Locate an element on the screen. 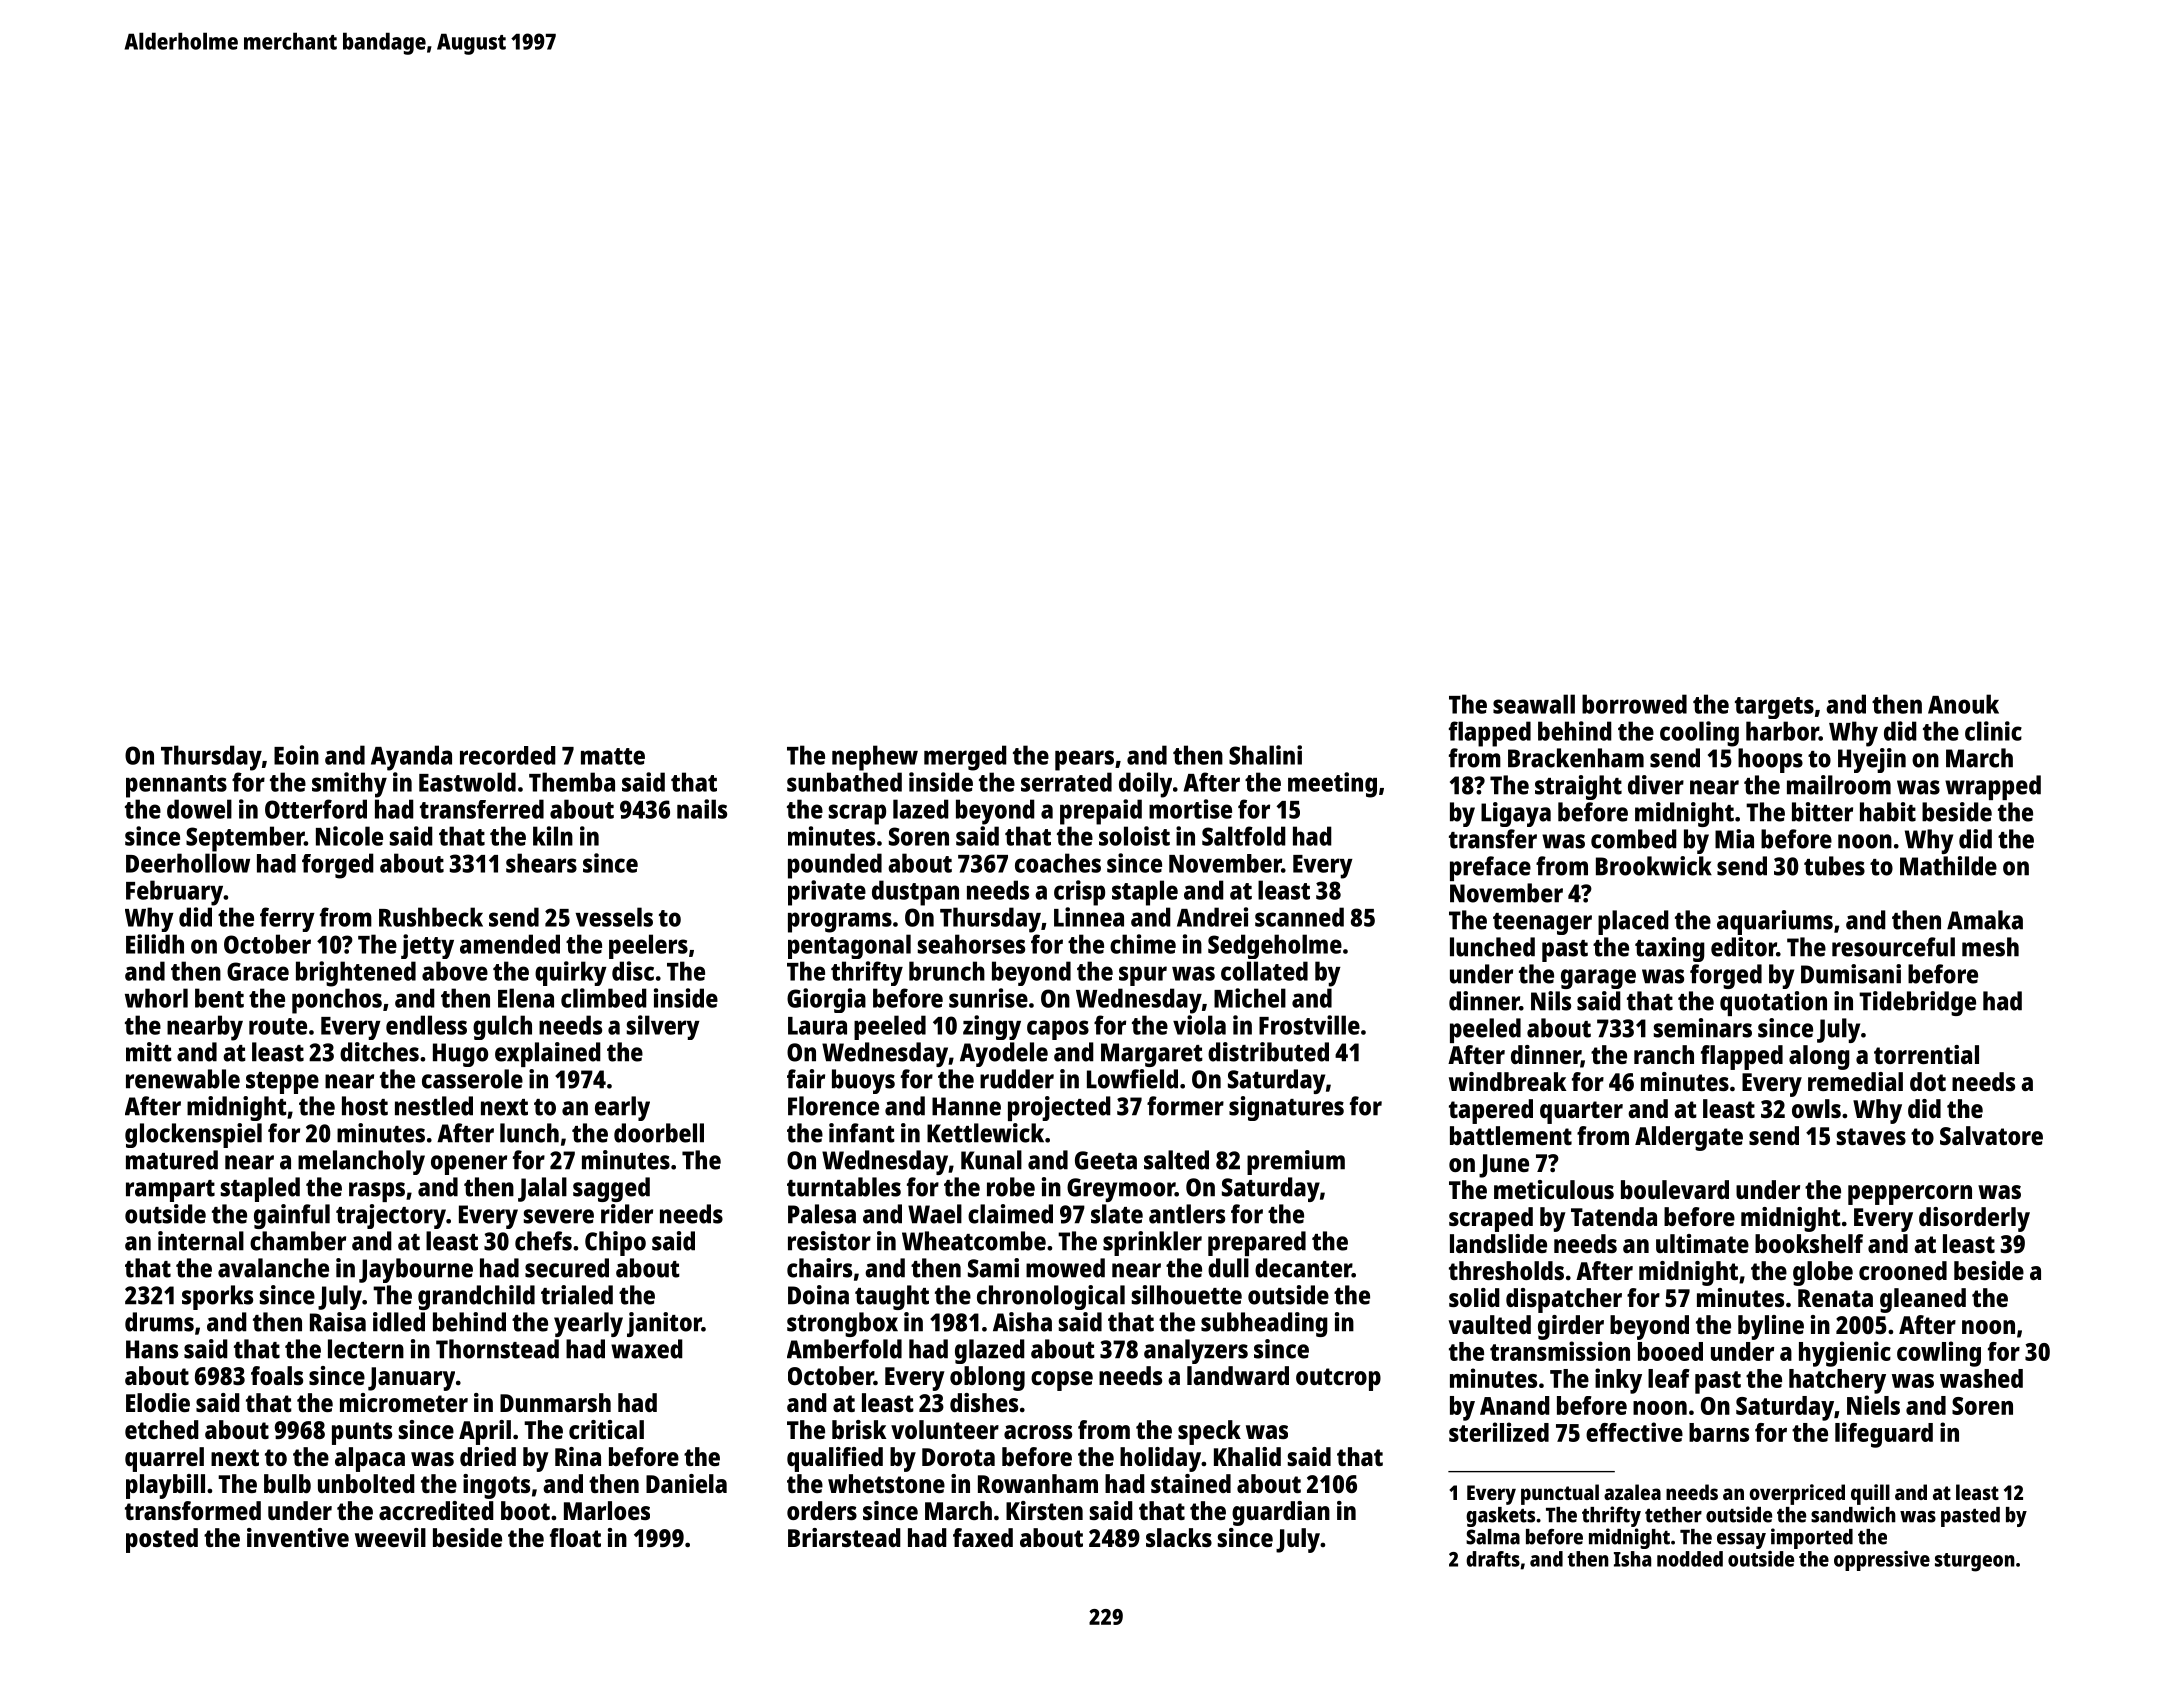  Anouk is located at coordinates (1963, 704).
